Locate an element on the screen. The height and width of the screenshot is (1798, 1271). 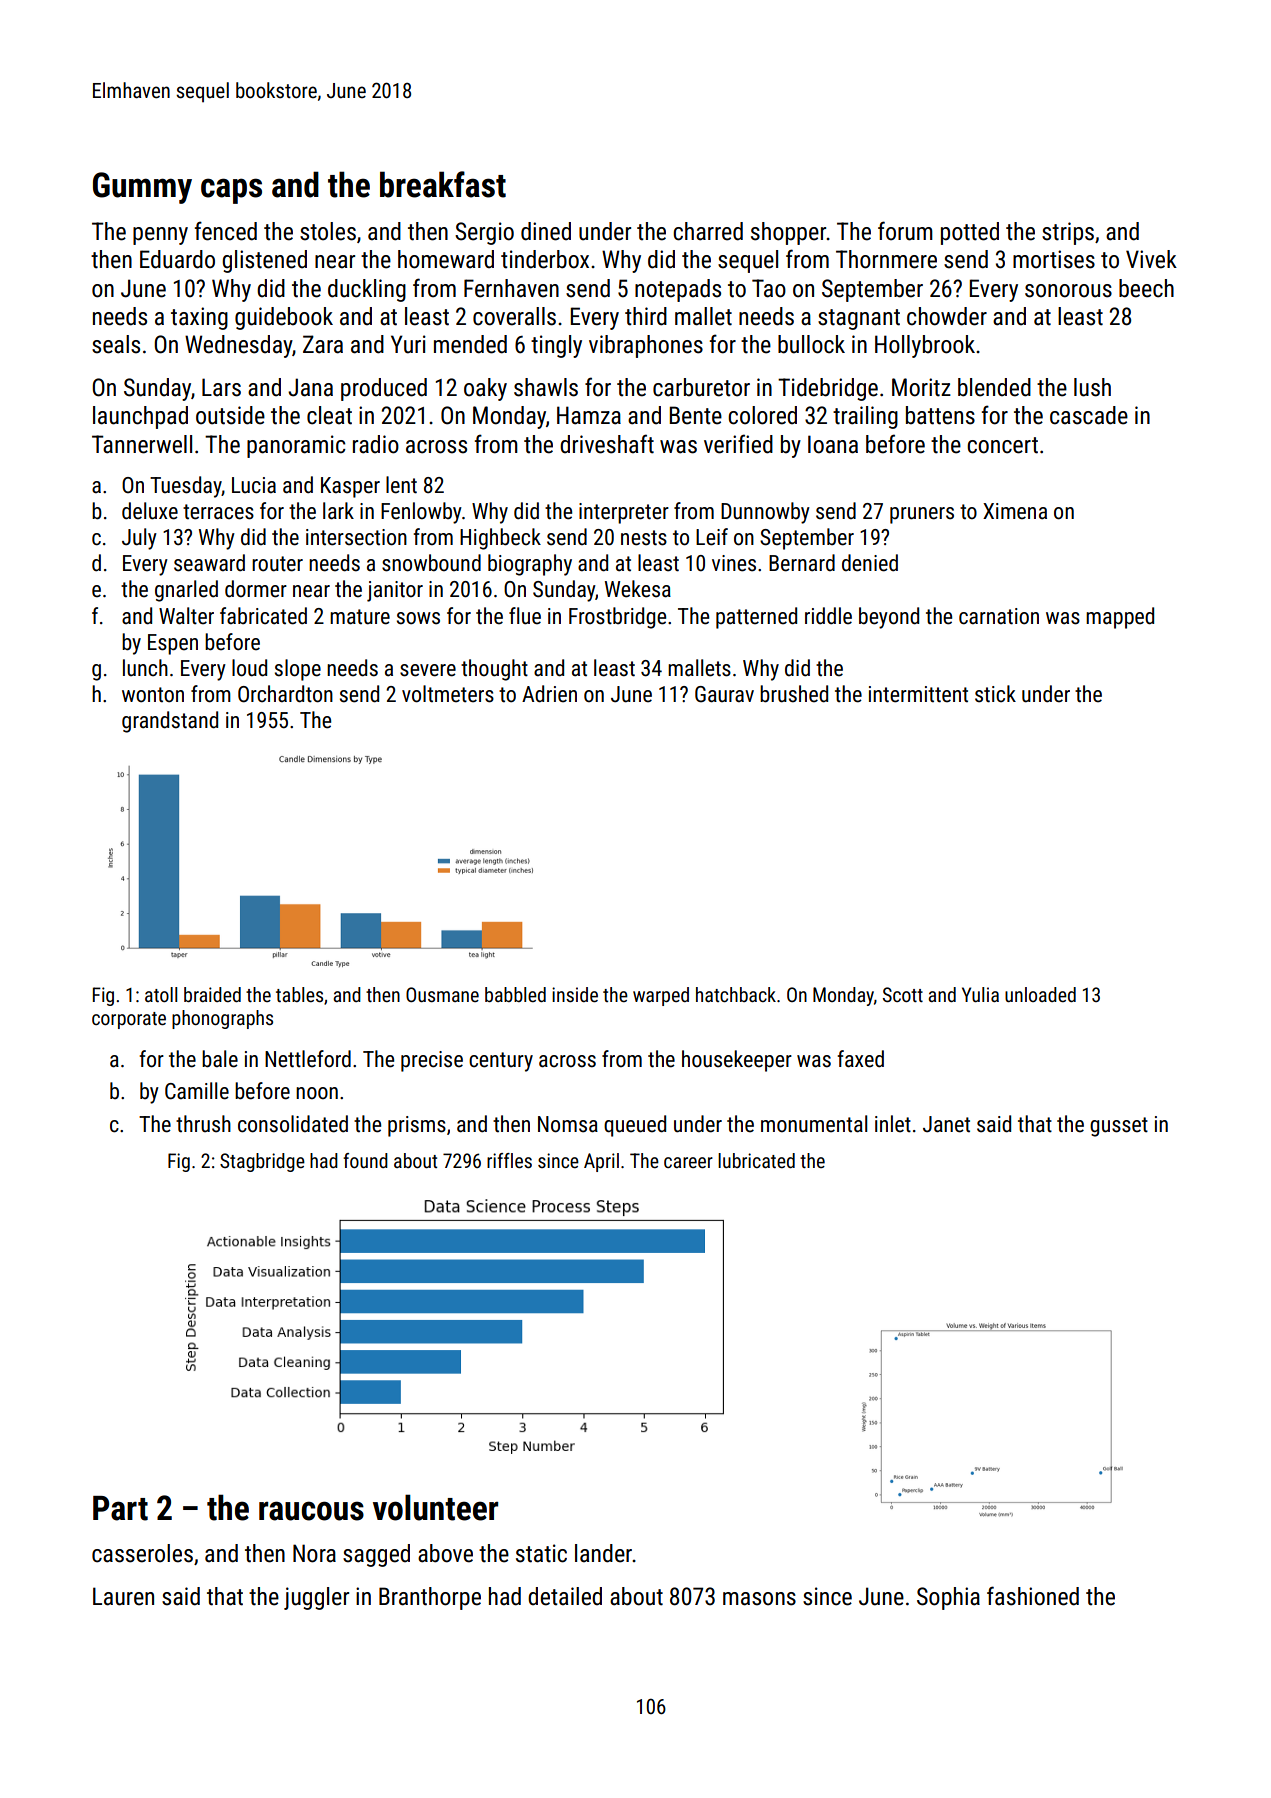
breakfast is located at coordinates (443, 184).
